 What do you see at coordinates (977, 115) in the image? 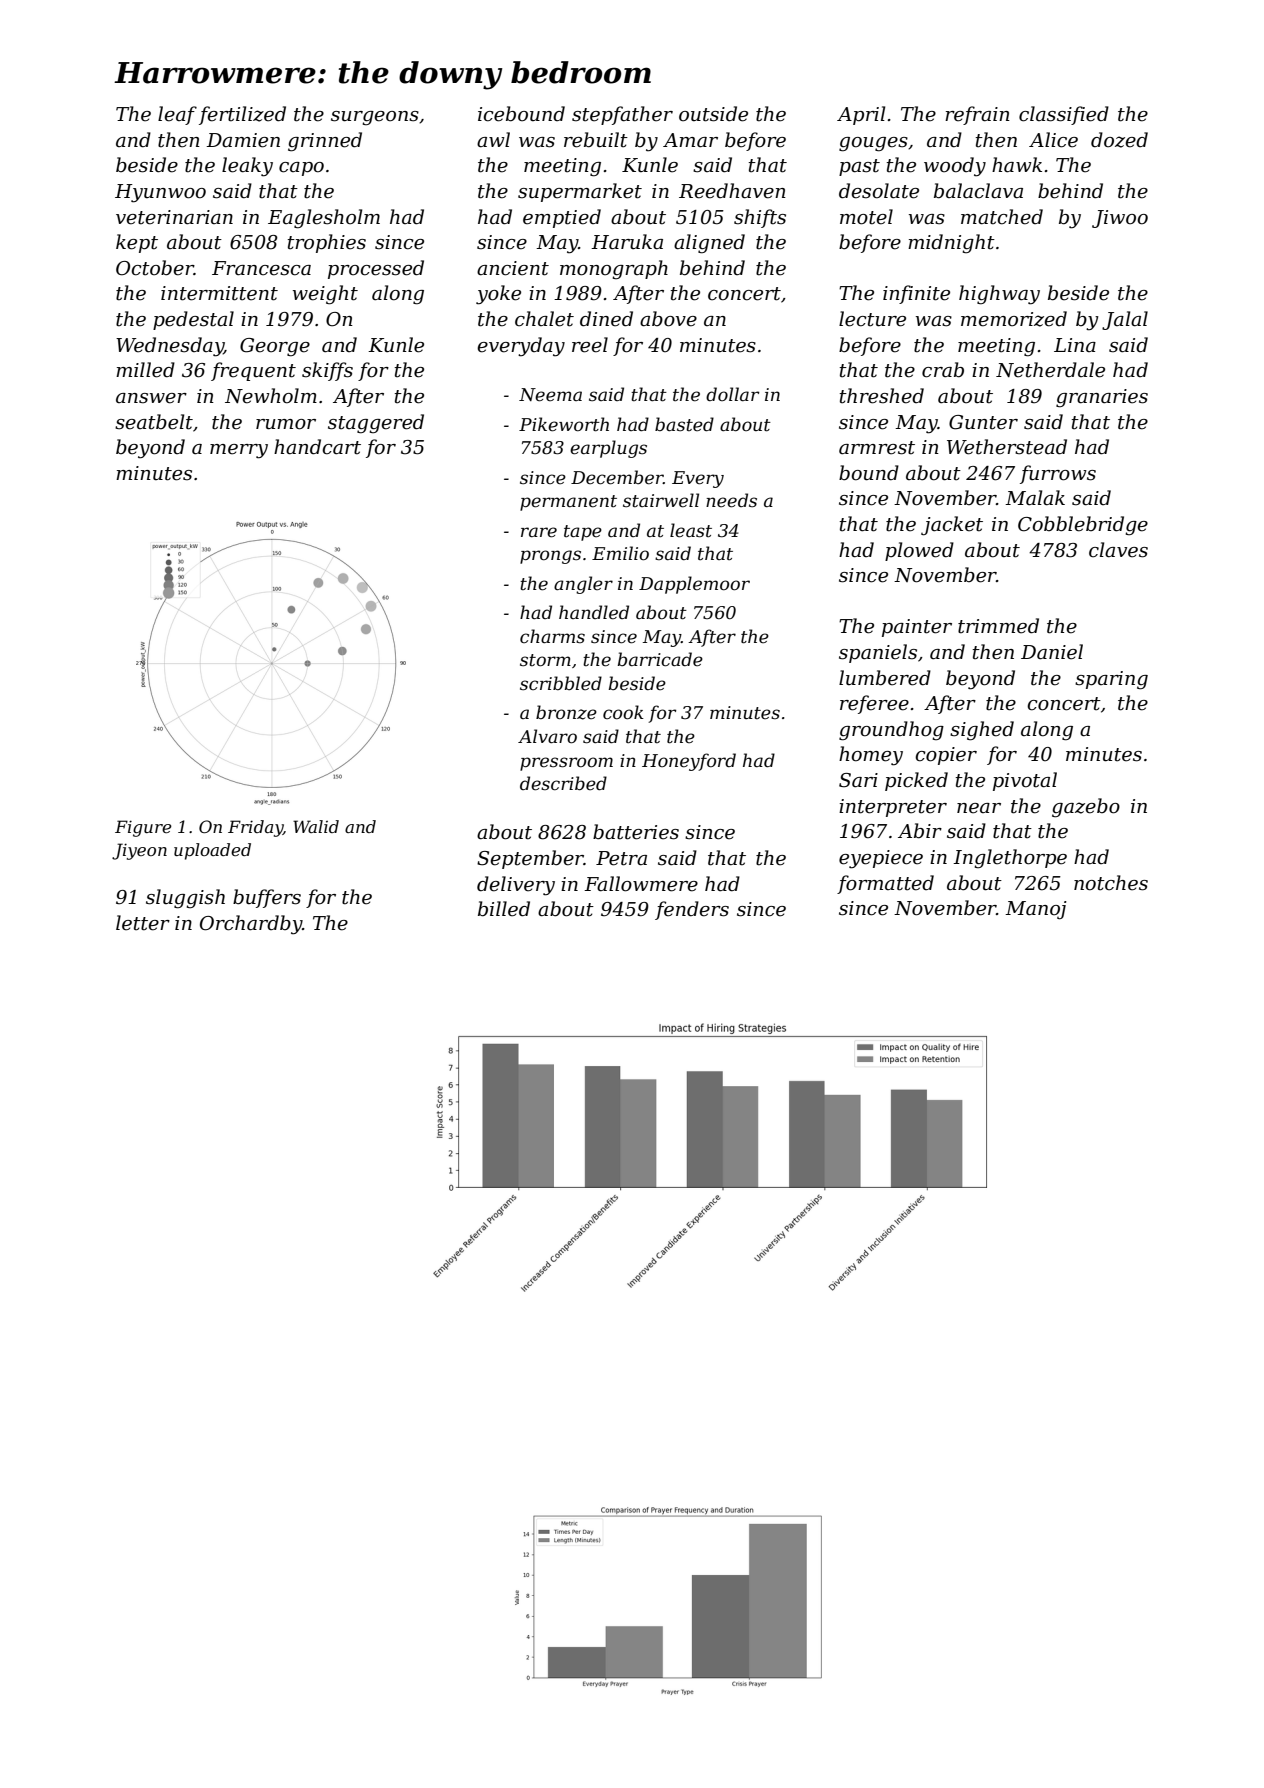
I see `refrain` at bounding box center [977, 115].
